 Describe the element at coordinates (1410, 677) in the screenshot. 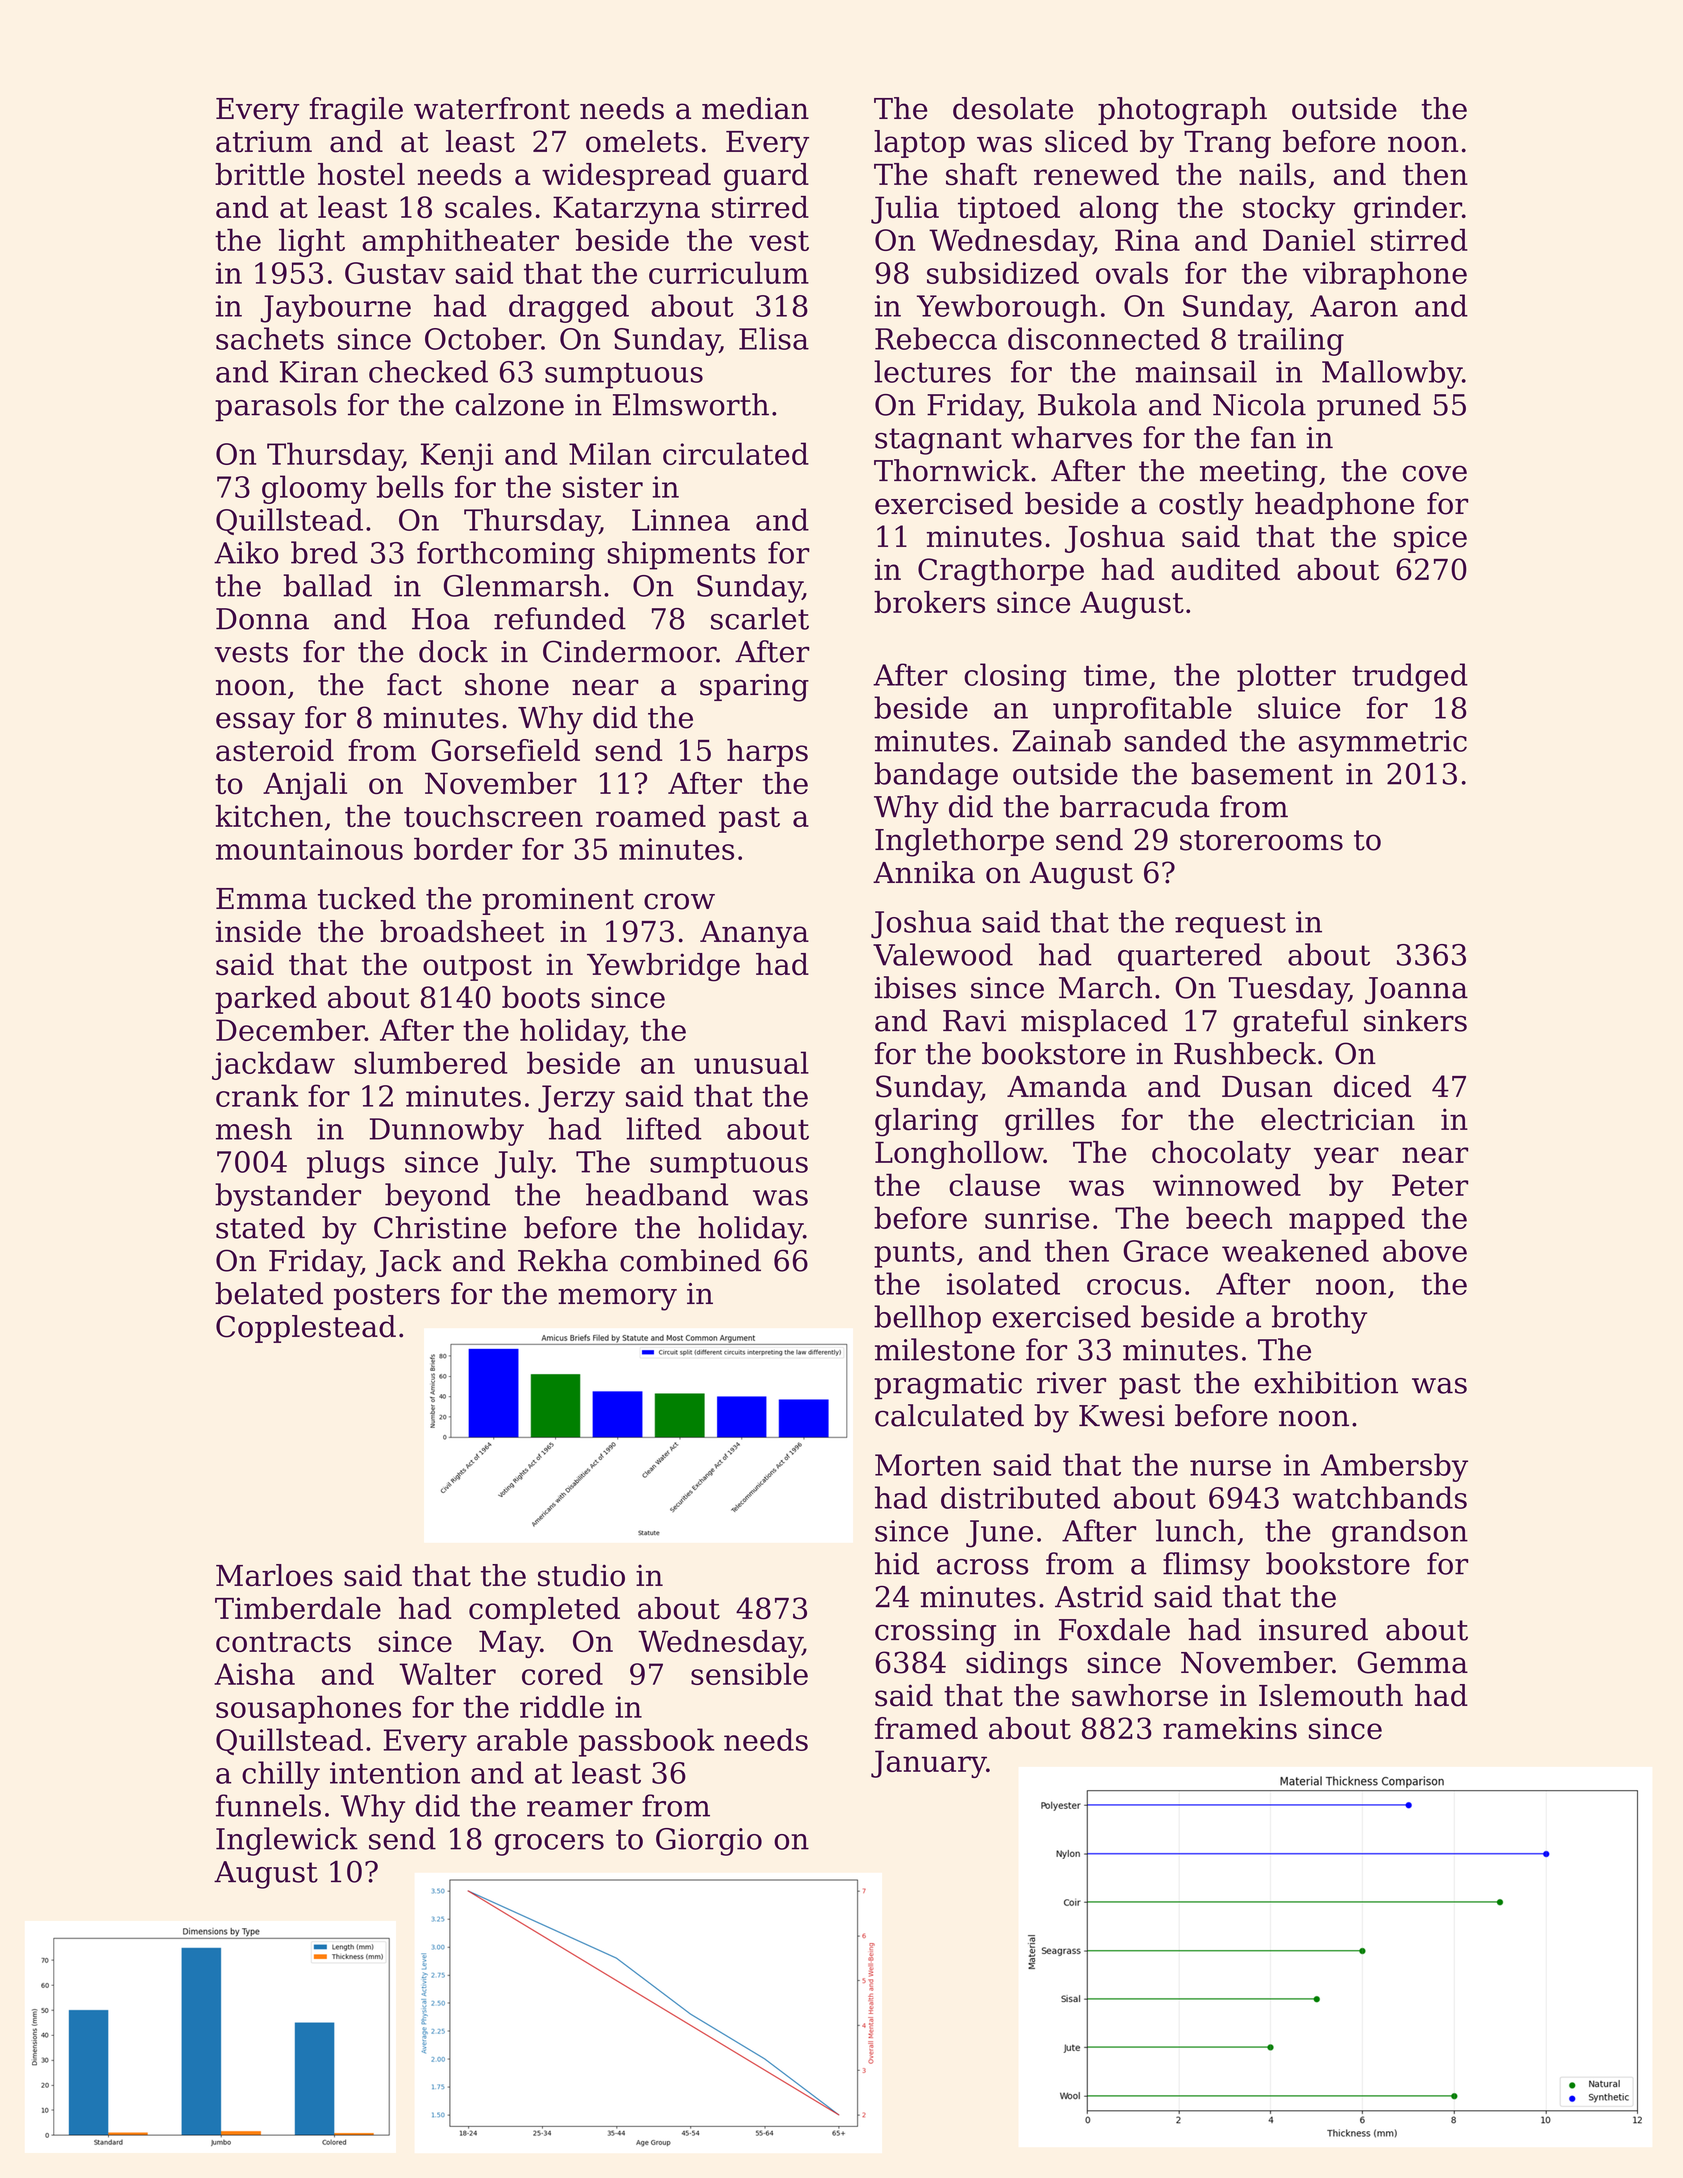

I see `trudged` at that location.
